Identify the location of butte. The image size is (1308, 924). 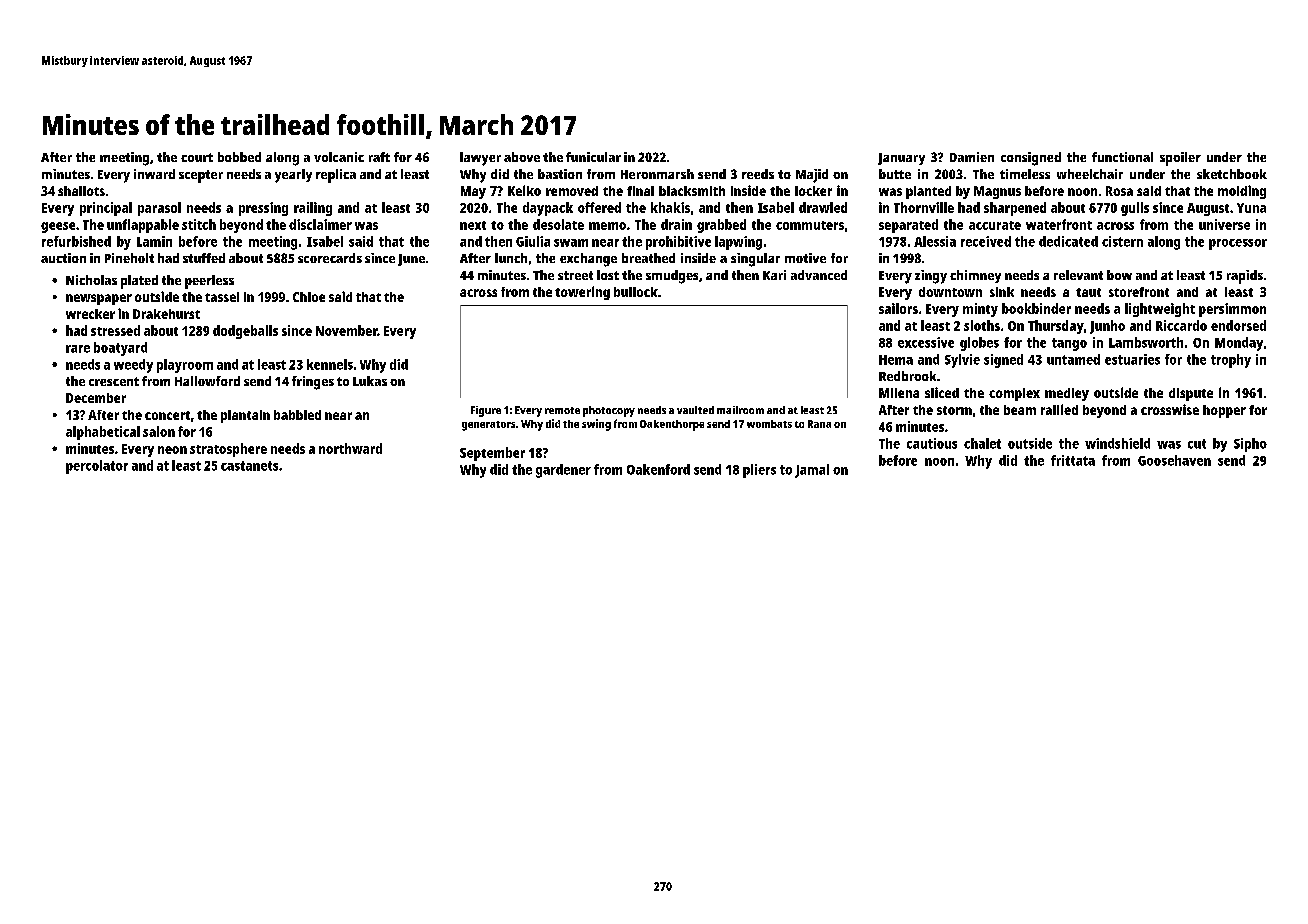
(895, 174).
